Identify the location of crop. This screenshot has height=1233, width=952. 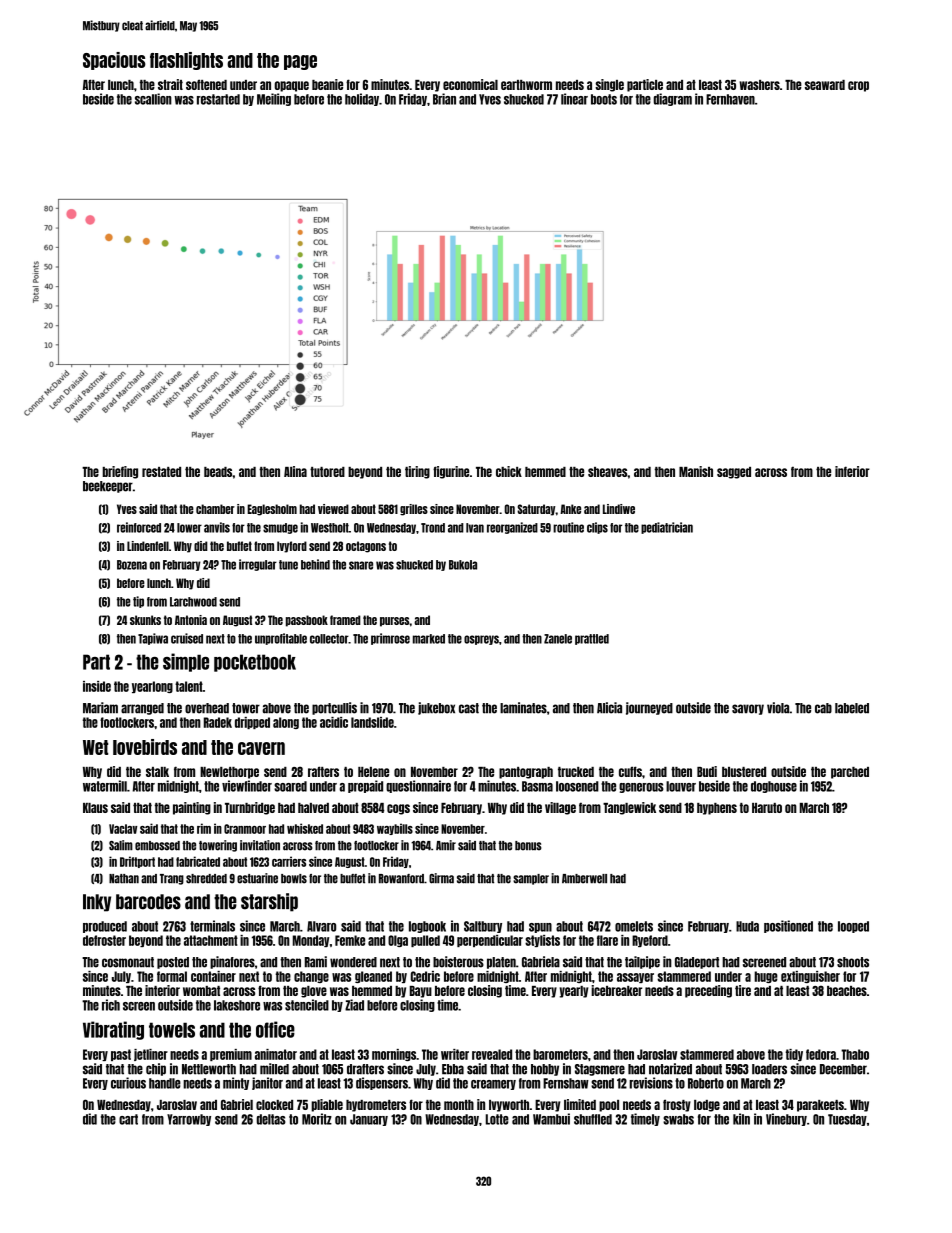
(858, 86).
